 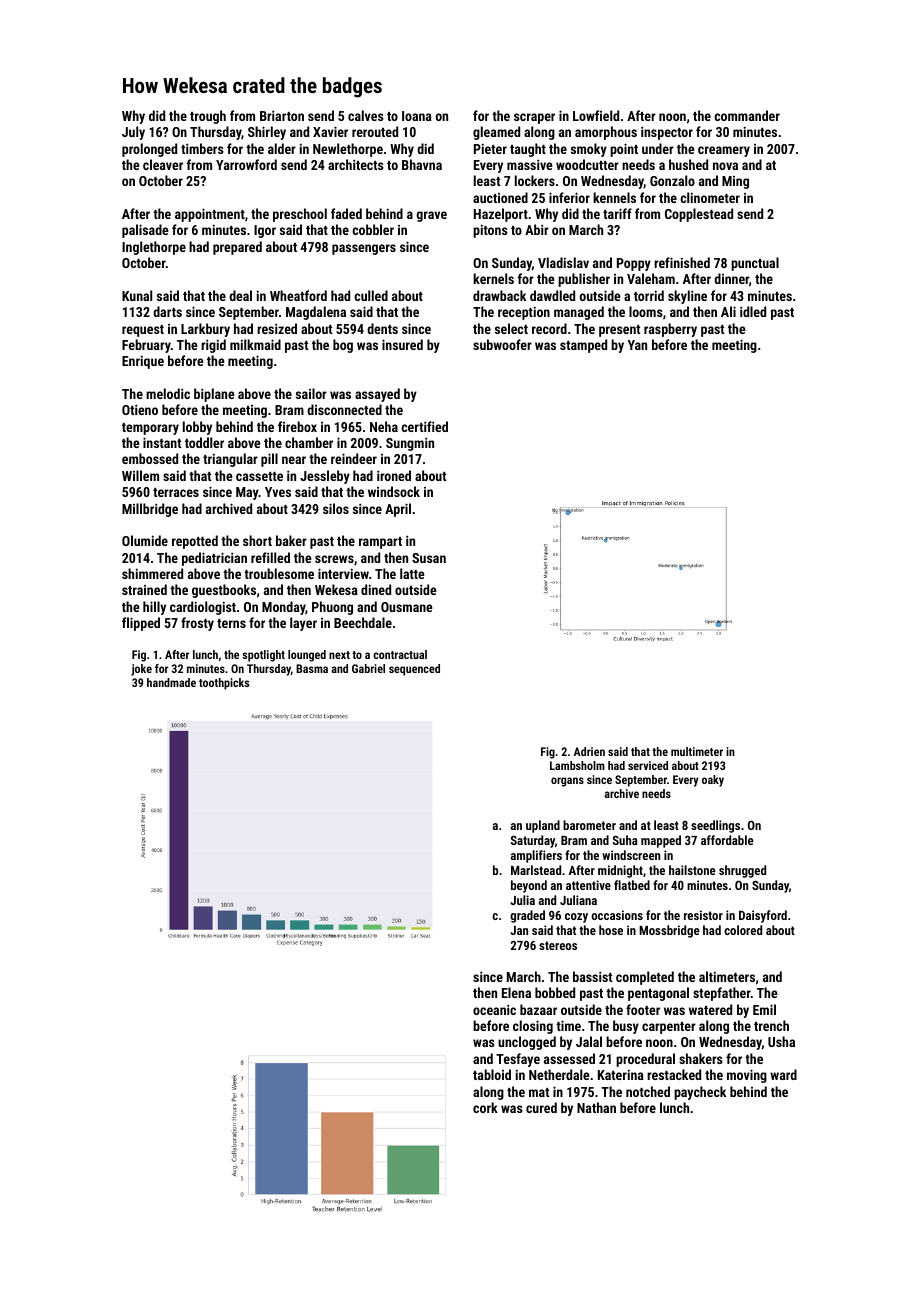 What do you see at coordinates (747, 115) in the document?
I see `commander` at bounding box center [747, 115].
